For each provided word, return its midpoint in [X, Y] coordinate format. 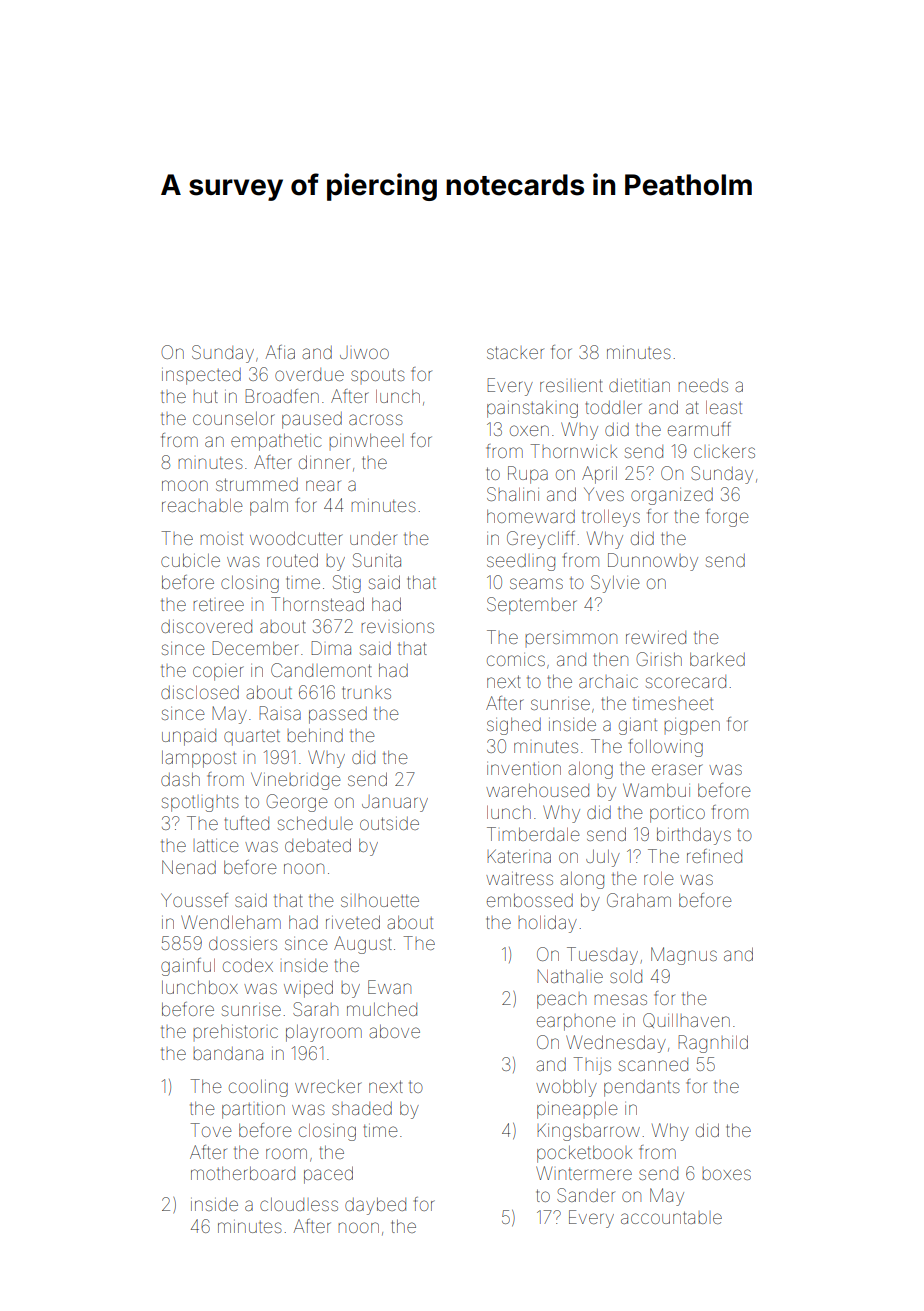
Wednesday [616, 1044]
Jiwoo [364, 352]
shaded [362, 1108]
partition [253, 1110]
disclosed [200, 692]
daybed [375, 1206]
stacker [515, 352]
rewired [656, 637]
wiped [308, 989]
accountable [671, 1217]
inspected [201, 376]
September [532, 606]
